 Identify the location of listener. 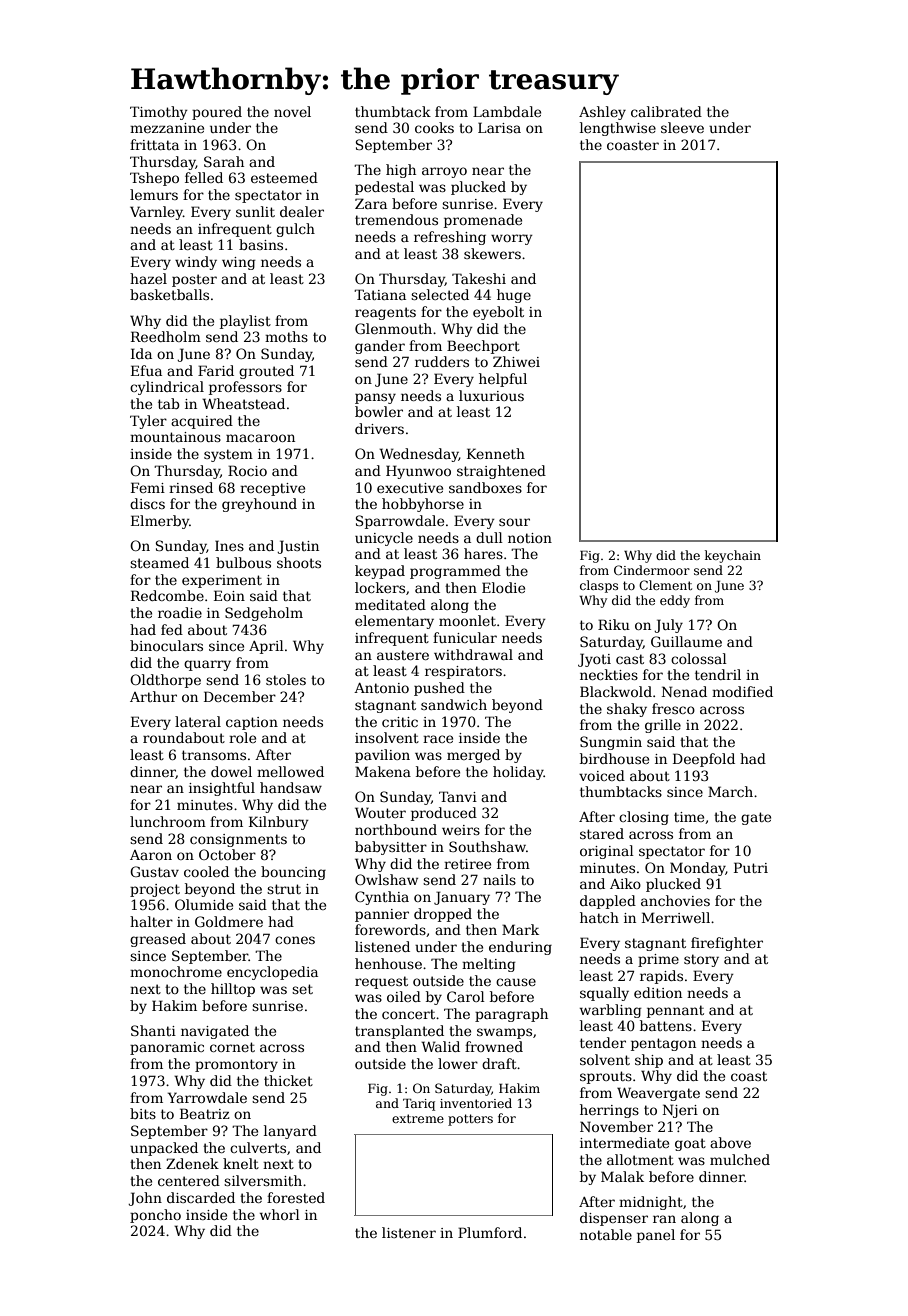
(409, 1232).
